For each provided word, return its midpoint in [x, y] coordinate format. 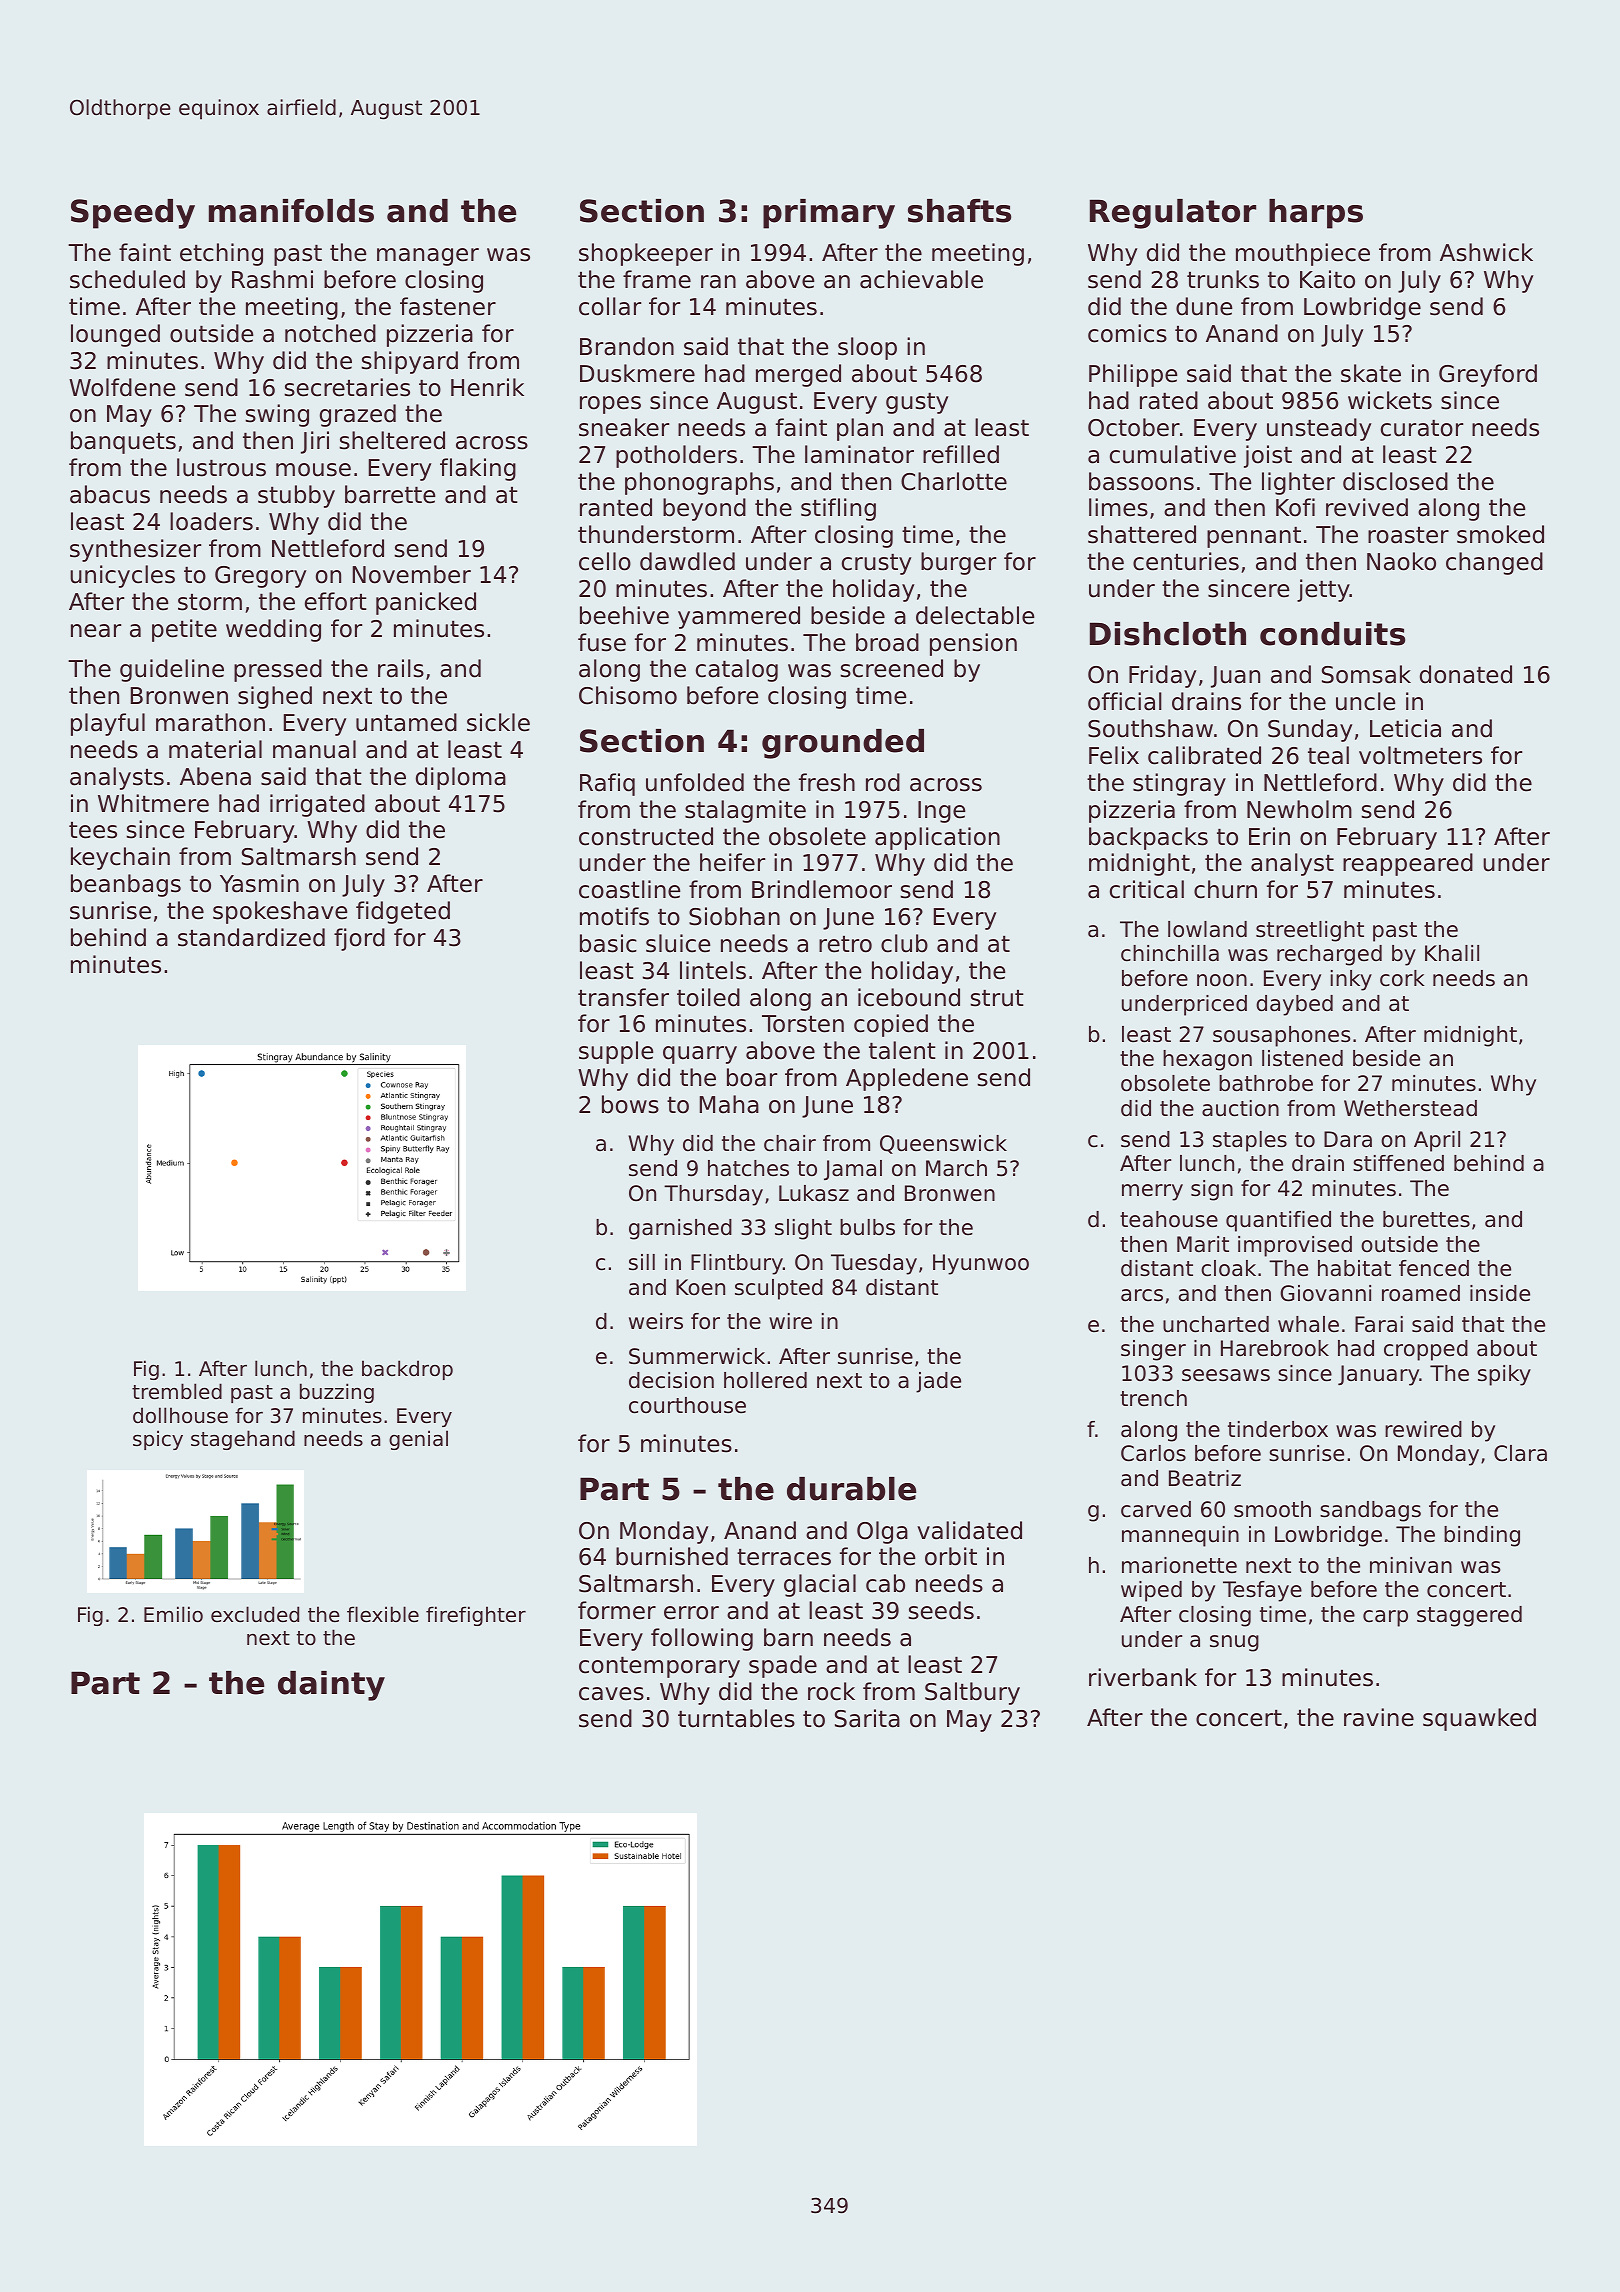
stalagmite [745, 811]
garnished [680, 1229]
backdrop [407, 1370]
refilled [961, 454]
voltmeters [1420, 755]
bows [630, 1104]
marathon [210, 722]
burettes [1426, 1219]
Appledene [907, 1079]
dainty [331, 1686]
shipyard [409, 362]
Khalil [1452, 953]
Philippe [1133, 375]
